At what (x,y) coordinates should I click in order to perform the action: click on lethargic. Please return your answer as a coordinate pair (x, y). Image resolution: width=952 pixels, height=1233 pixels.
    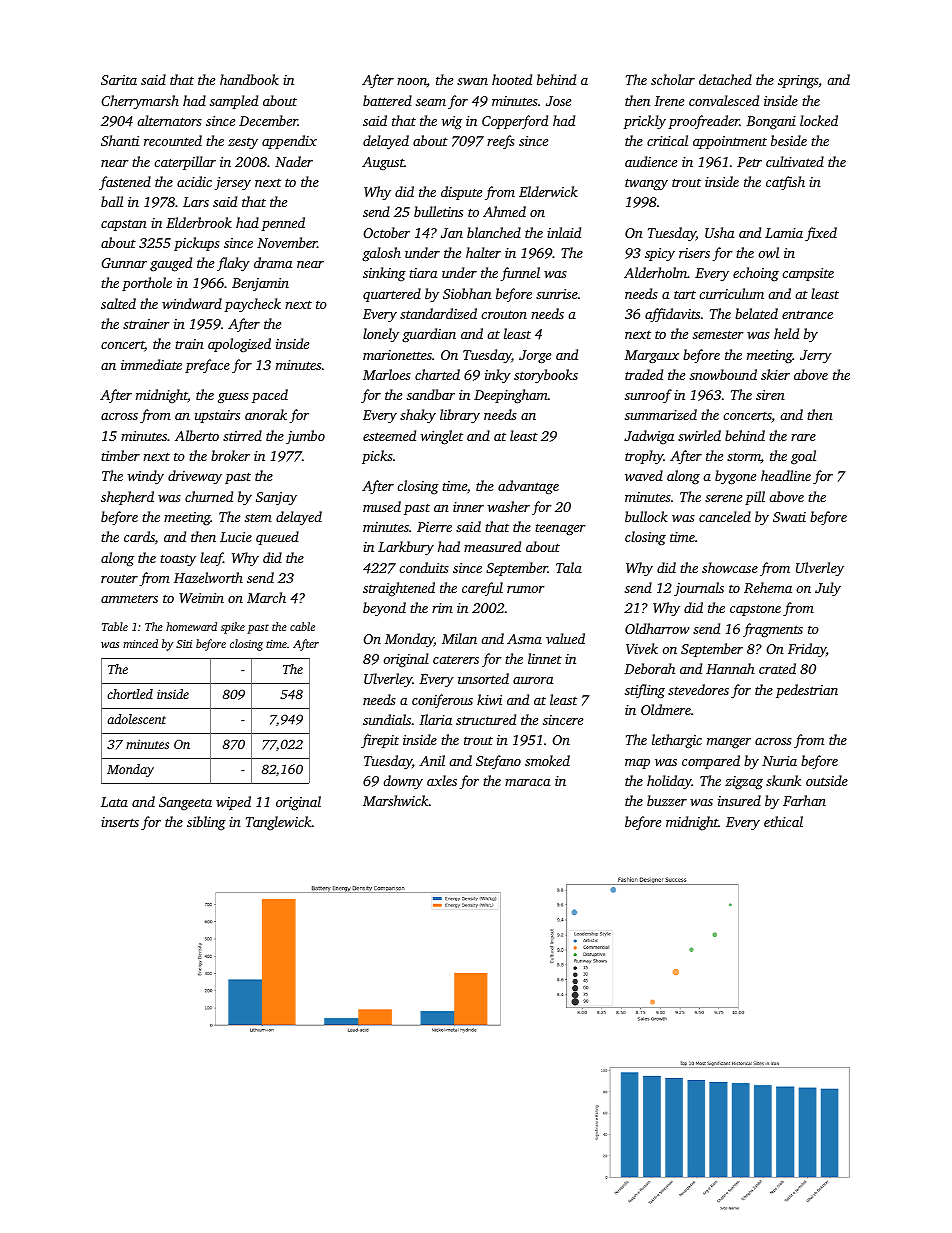
    Looking at the image, I should click on (677, 741).
